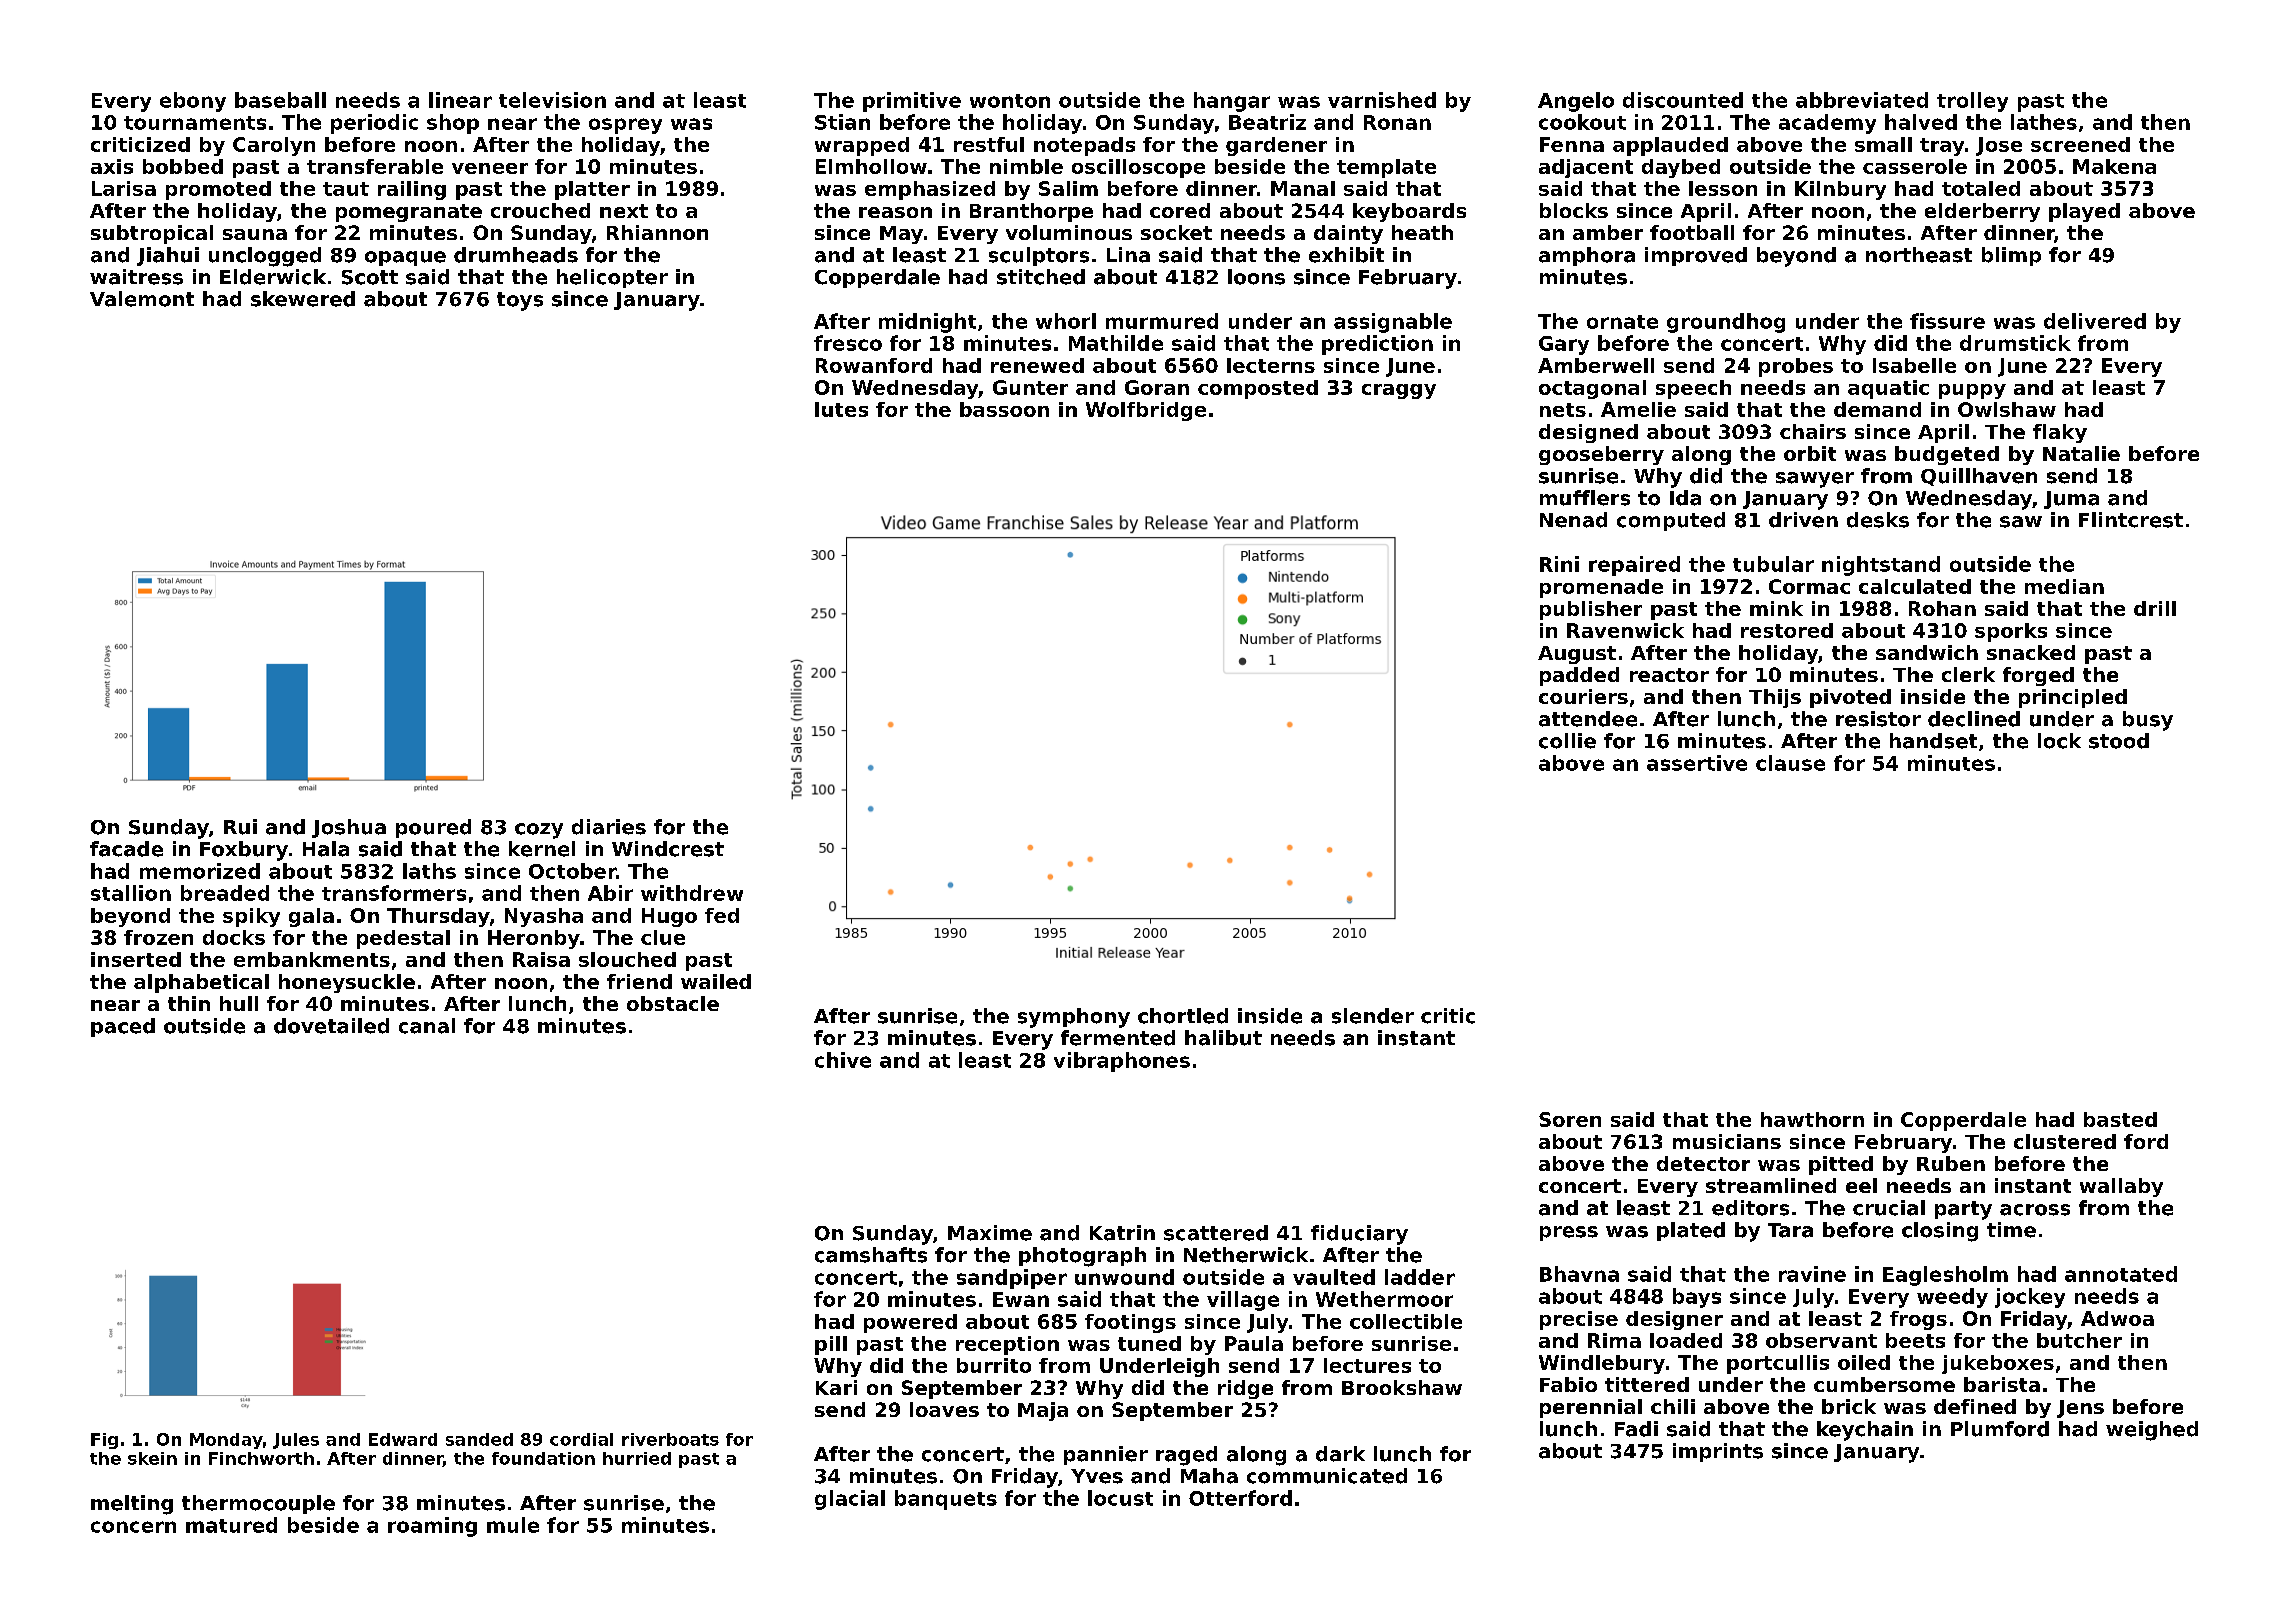 The image size is (2292, 1620). I want to click on ornate, so click(1622, 322).
